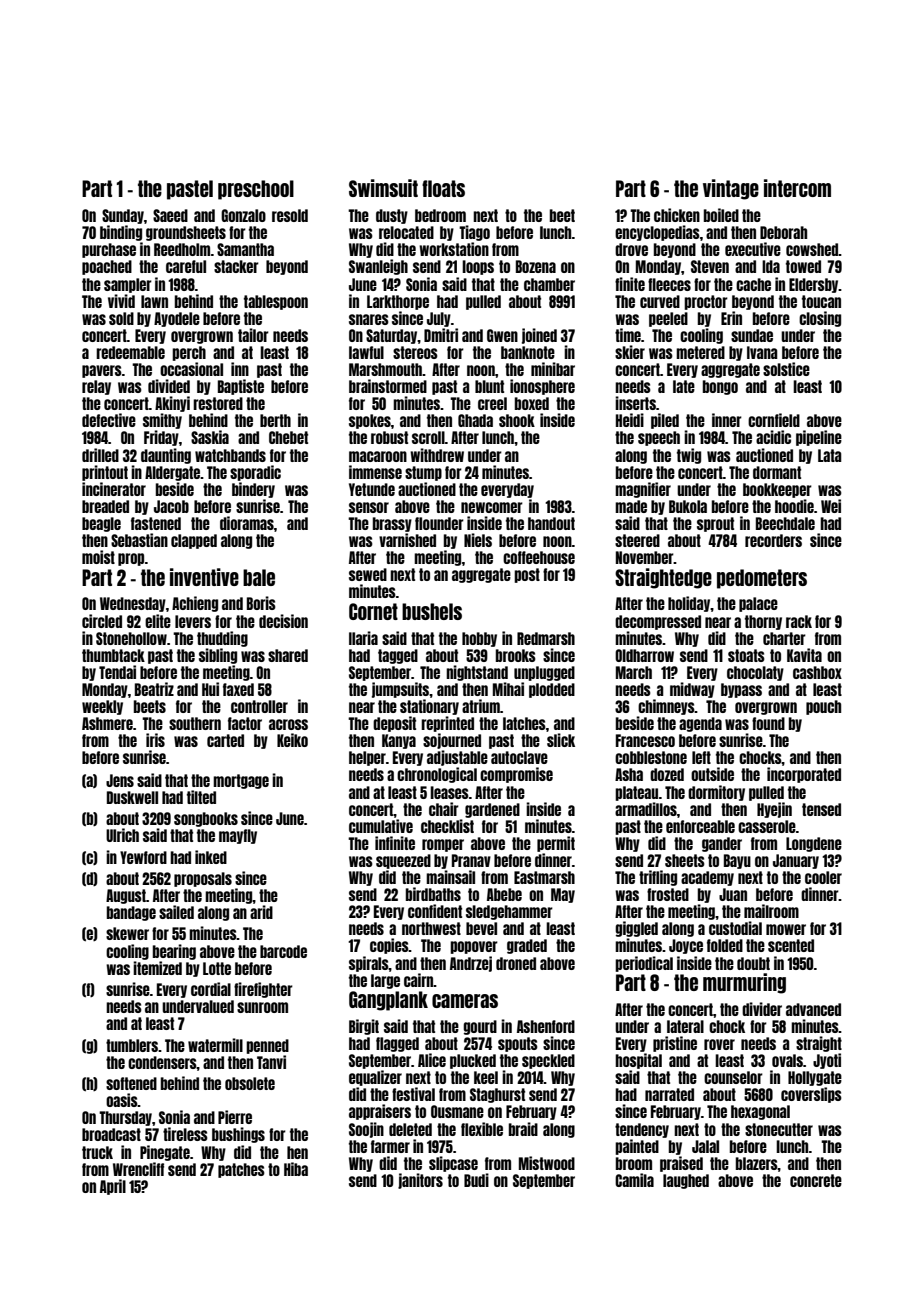  Describe the element at coordinates (241, 1170) in the screenshot. I see `patches` at that location.
